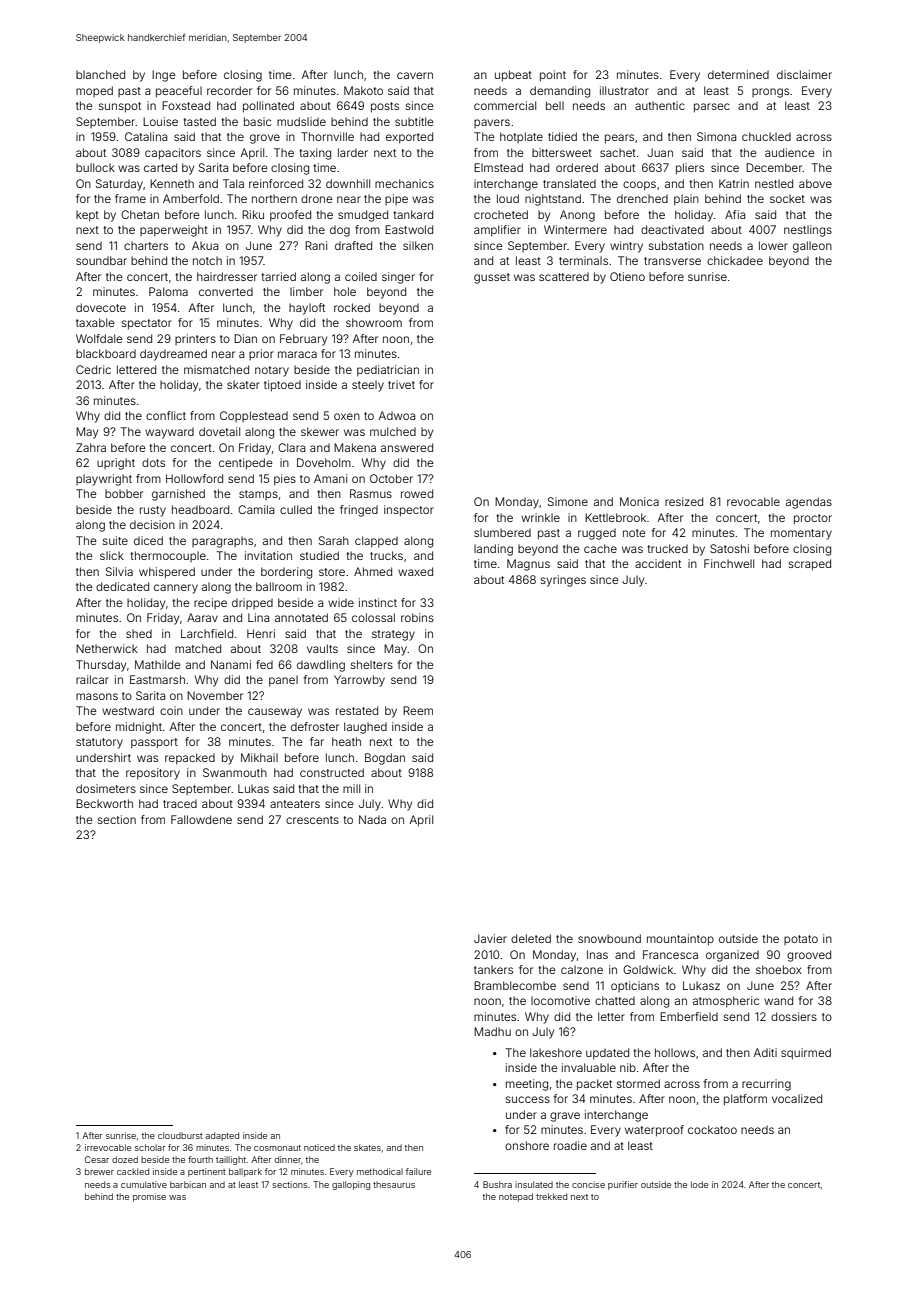  I want to click on soundbar, so click(101, 260).
